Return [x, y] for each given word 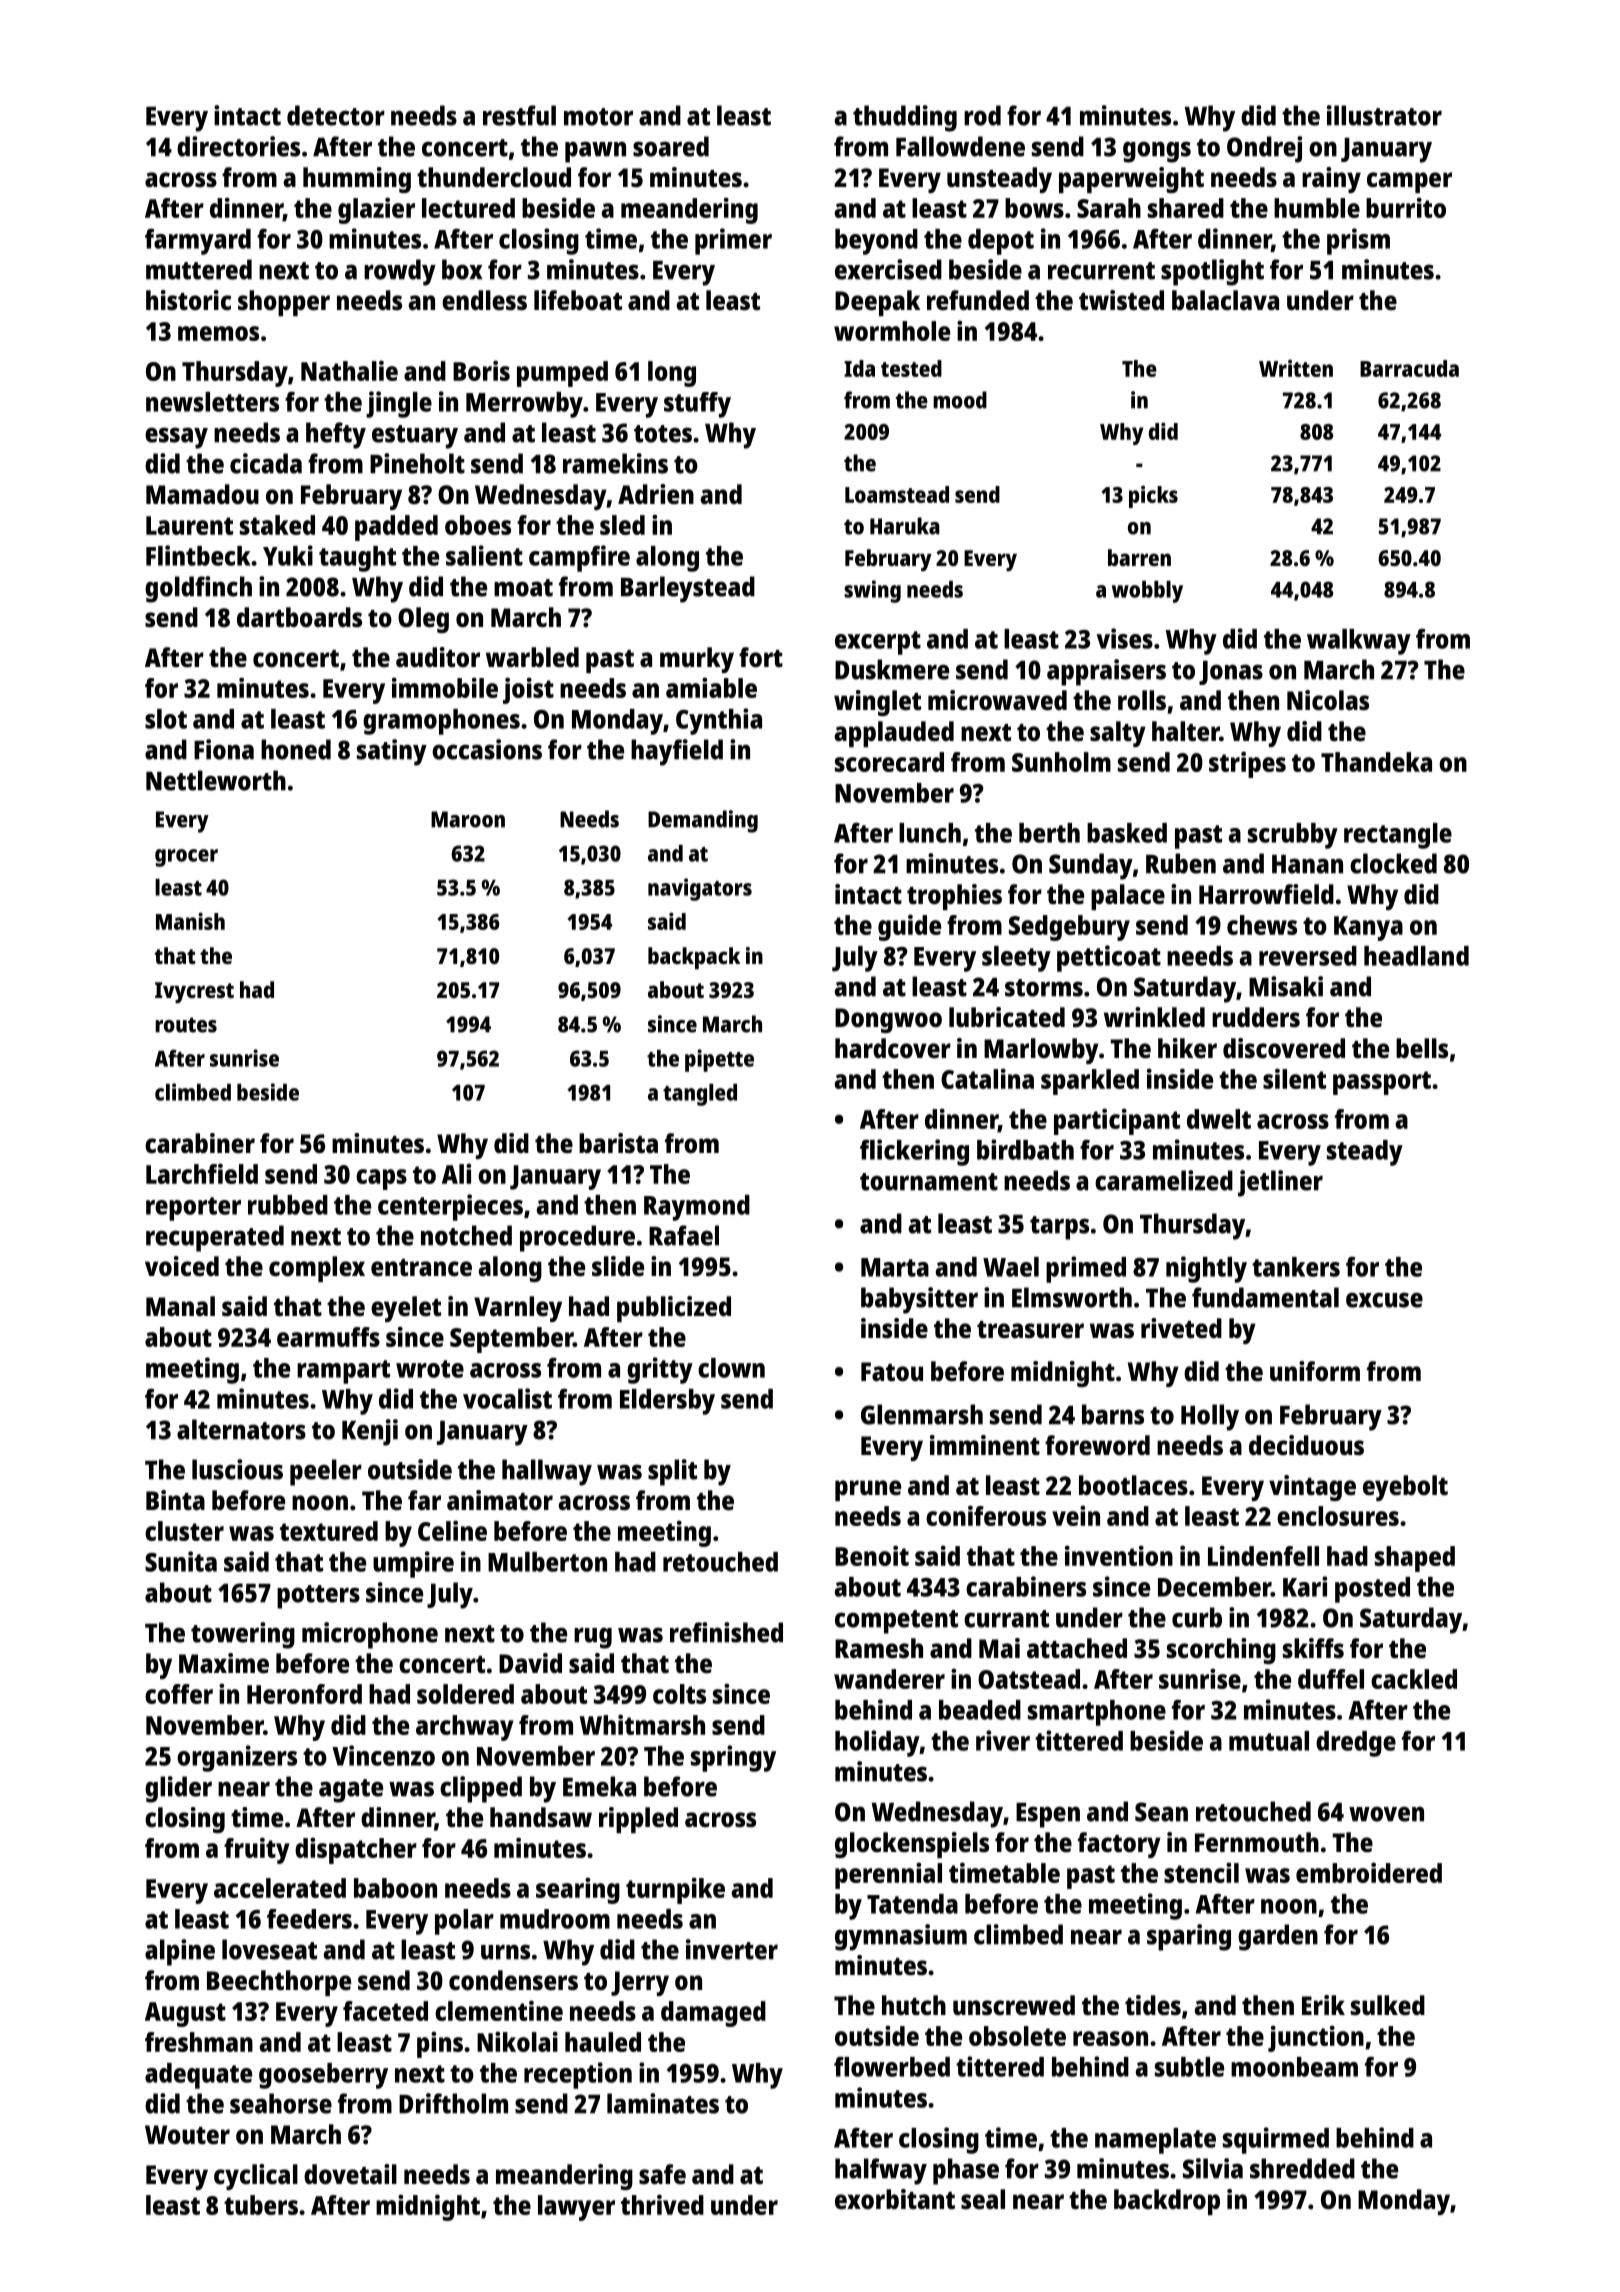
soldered [465, 1694]
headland [1416, 956]
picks [1153, 497]
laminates [663, 2103]
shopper [284, 303]
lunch [930, 833]
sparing [1189, 1937]
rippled [638, 1820]
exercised [888, 269]
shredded [1302, 2168]
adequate [198, 2076]
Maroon [468, 819]
